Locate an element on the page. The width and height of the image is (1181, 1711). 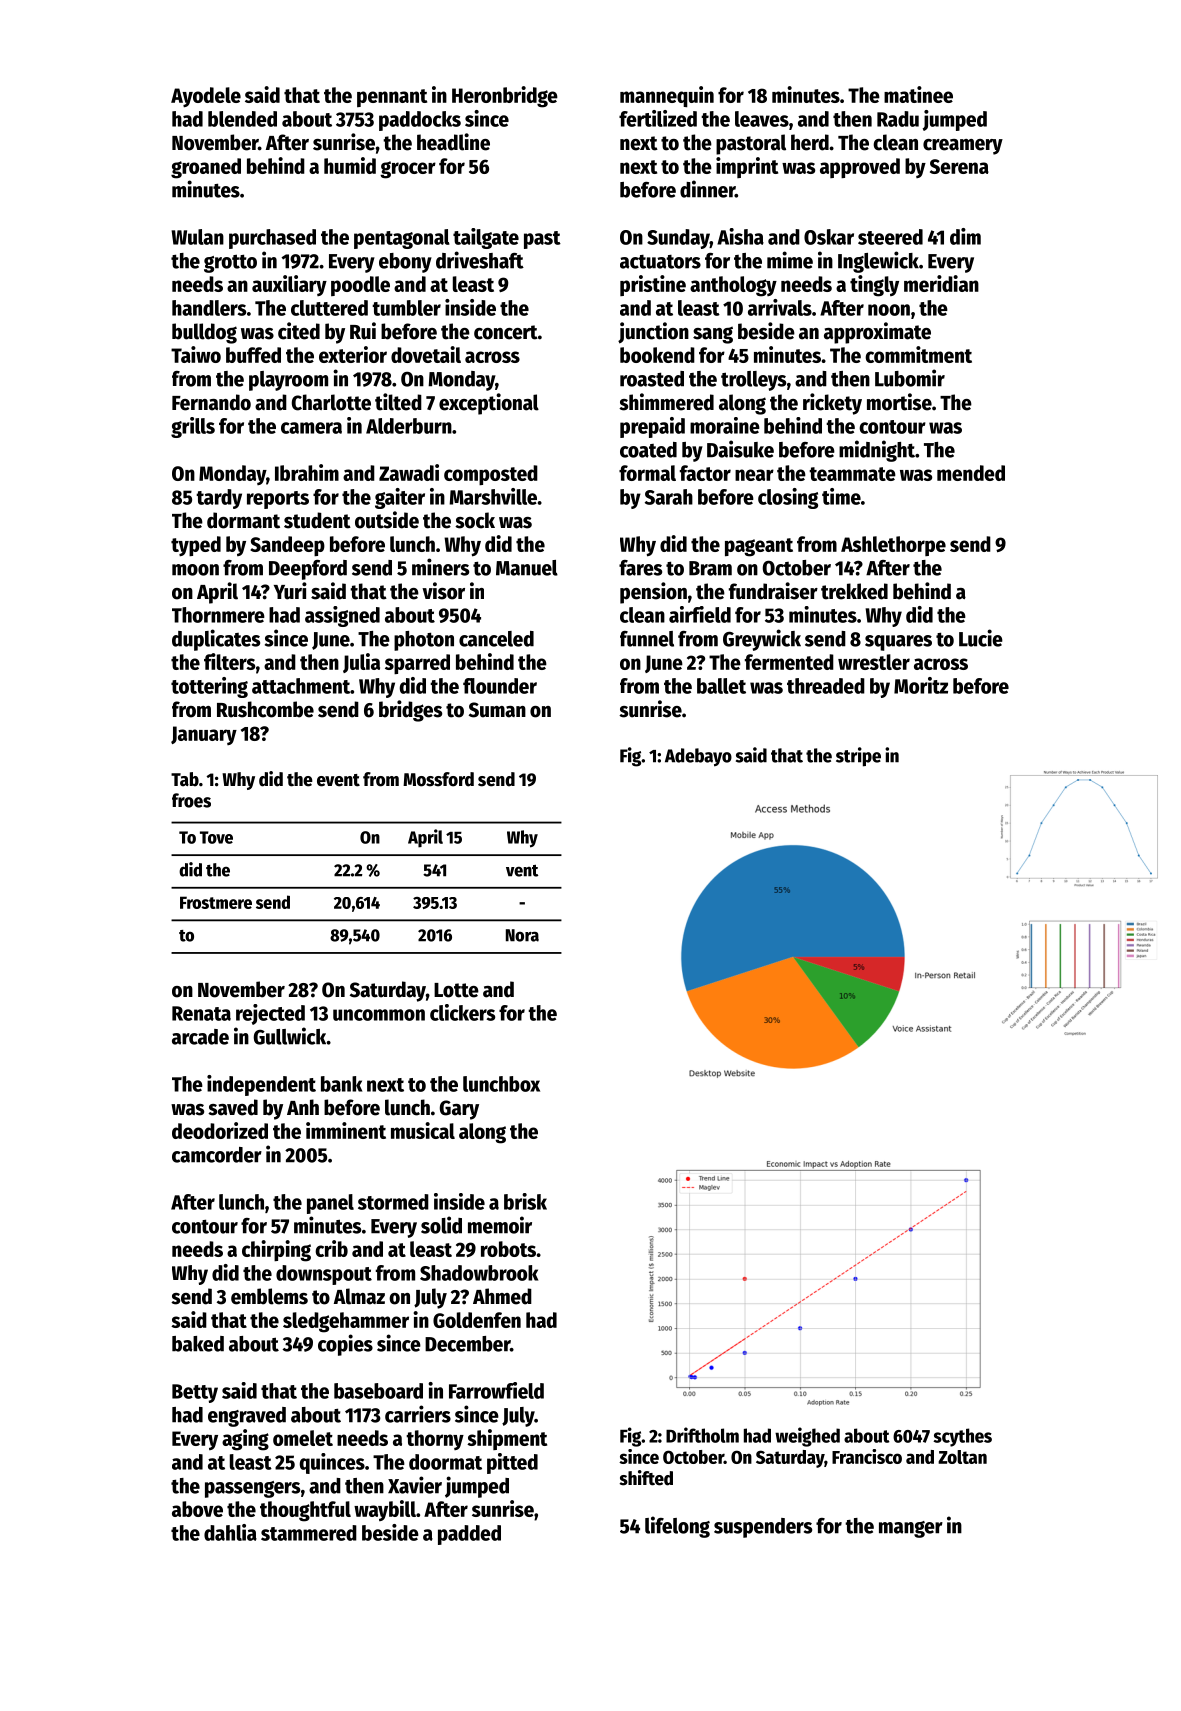
squares is located at coordinates (898, 643).
